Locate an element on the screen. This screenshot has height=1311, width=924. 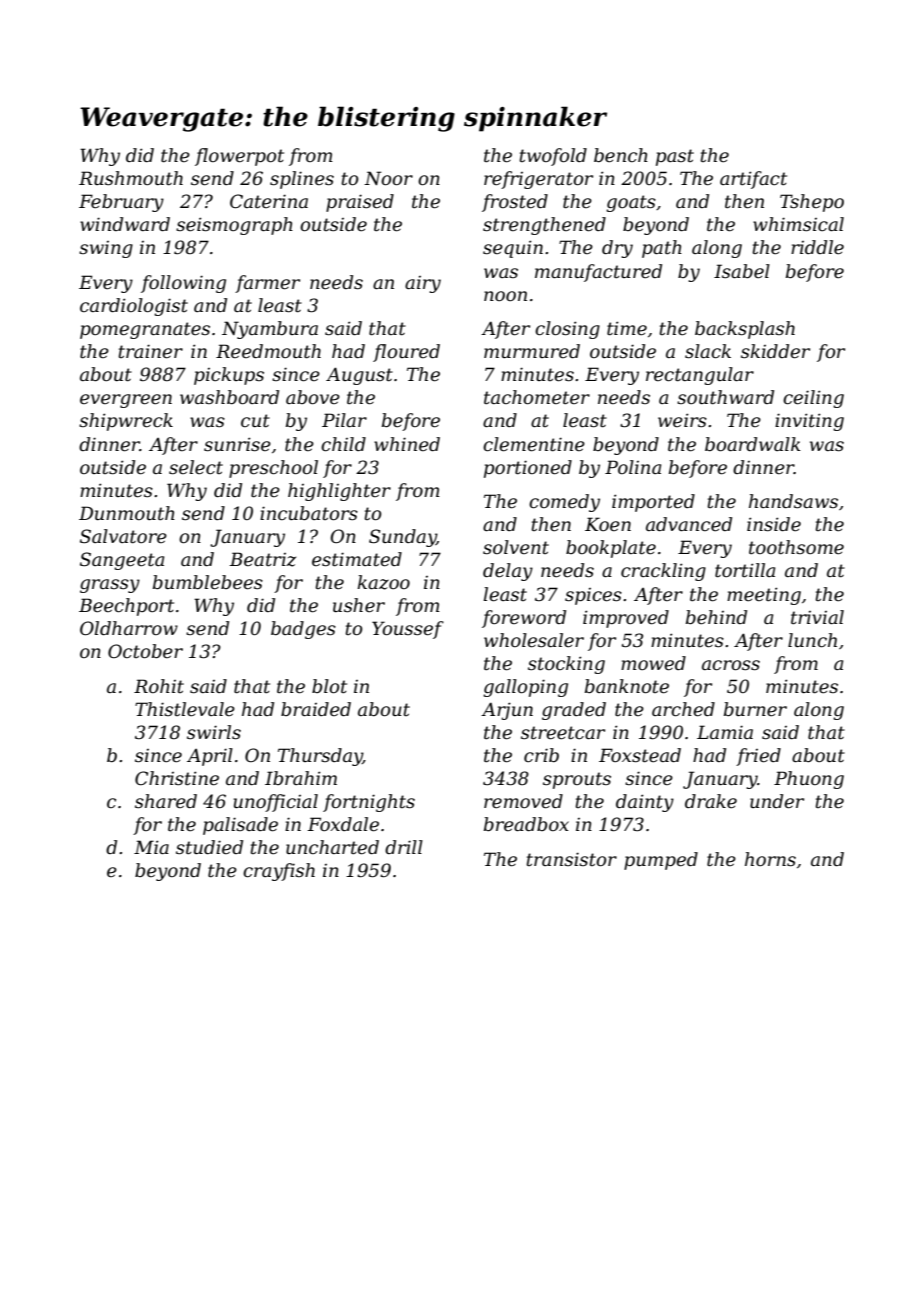
Arjun is located at coordinates (507, 711).
